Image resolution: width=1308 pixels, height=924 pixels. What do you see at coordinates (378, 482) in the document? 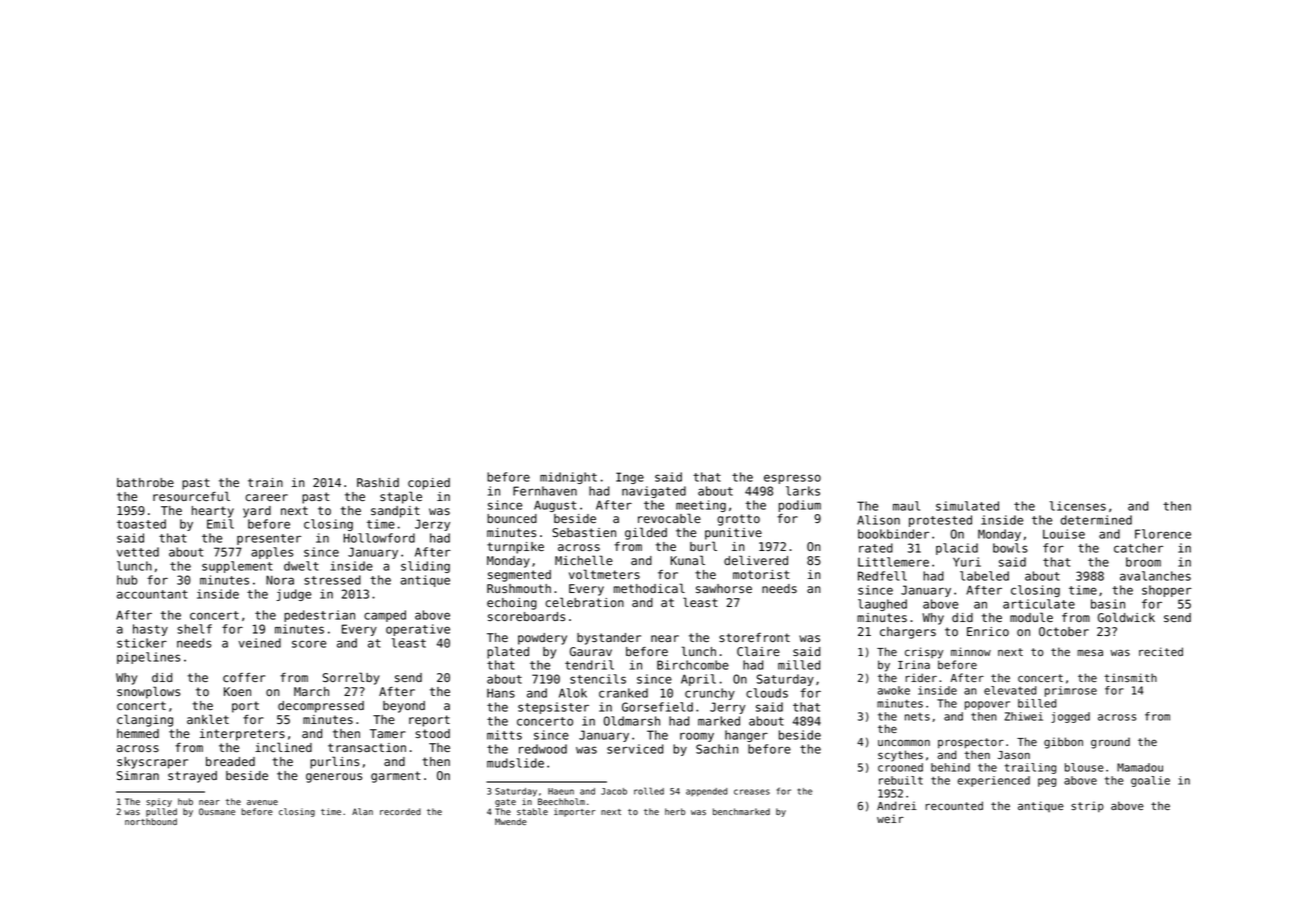
I see `Rashid` at bounding box center [378, 482].
